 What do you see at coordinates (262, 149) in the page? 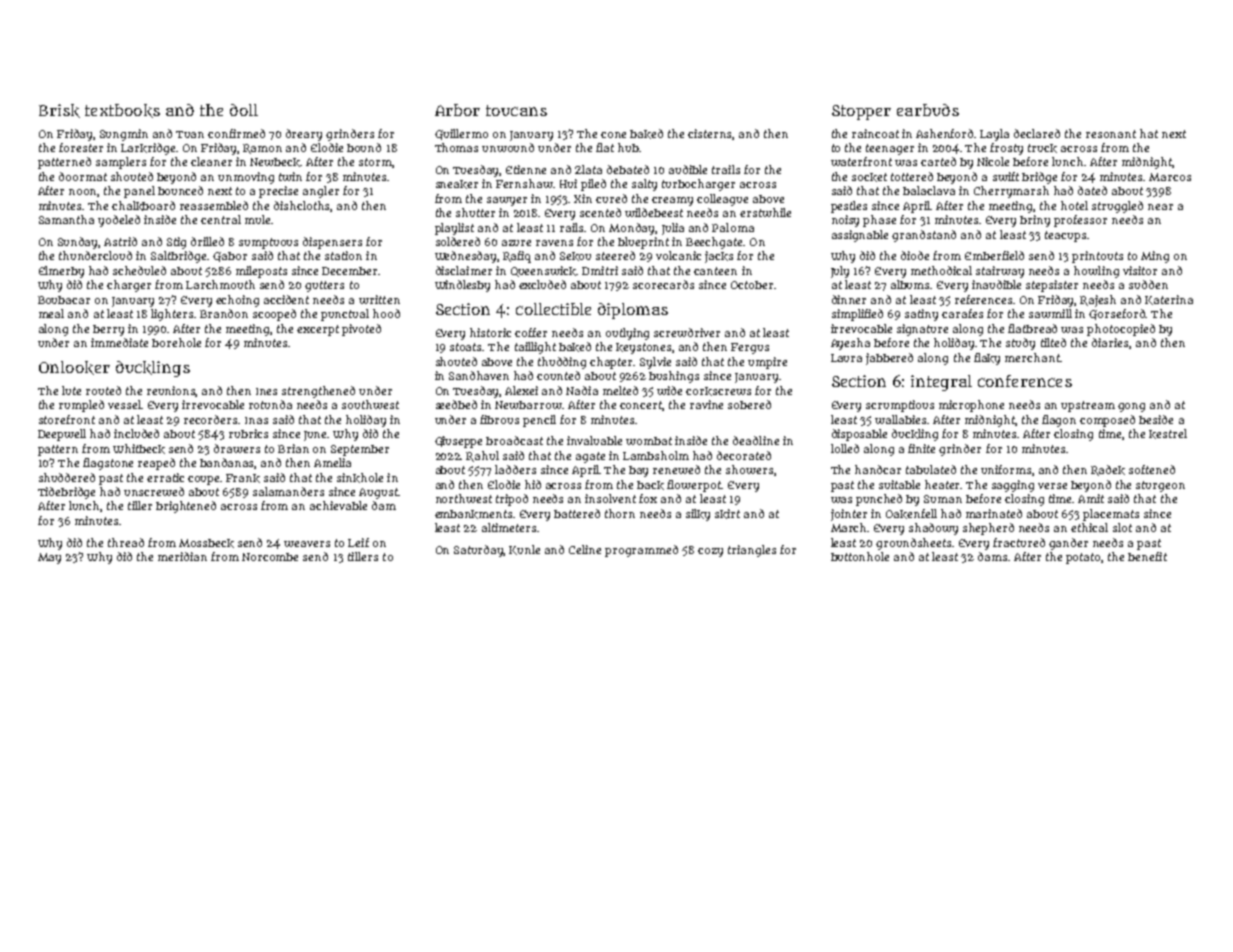
I see `Ramon` at bounding box center [262, 149].
